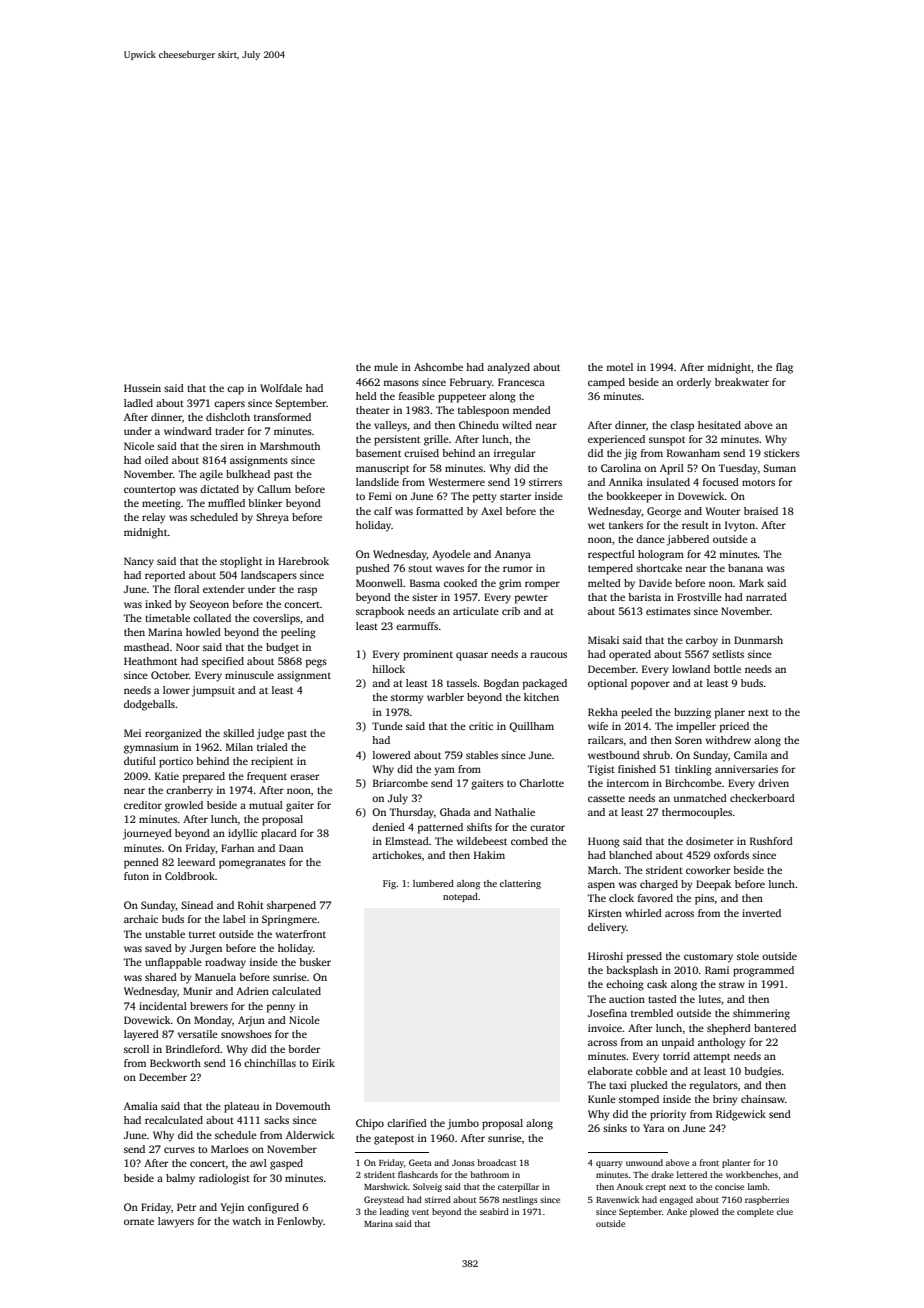 This page has width=924, height=1308. I want to click on Wolfdale, so click(281, 388).
